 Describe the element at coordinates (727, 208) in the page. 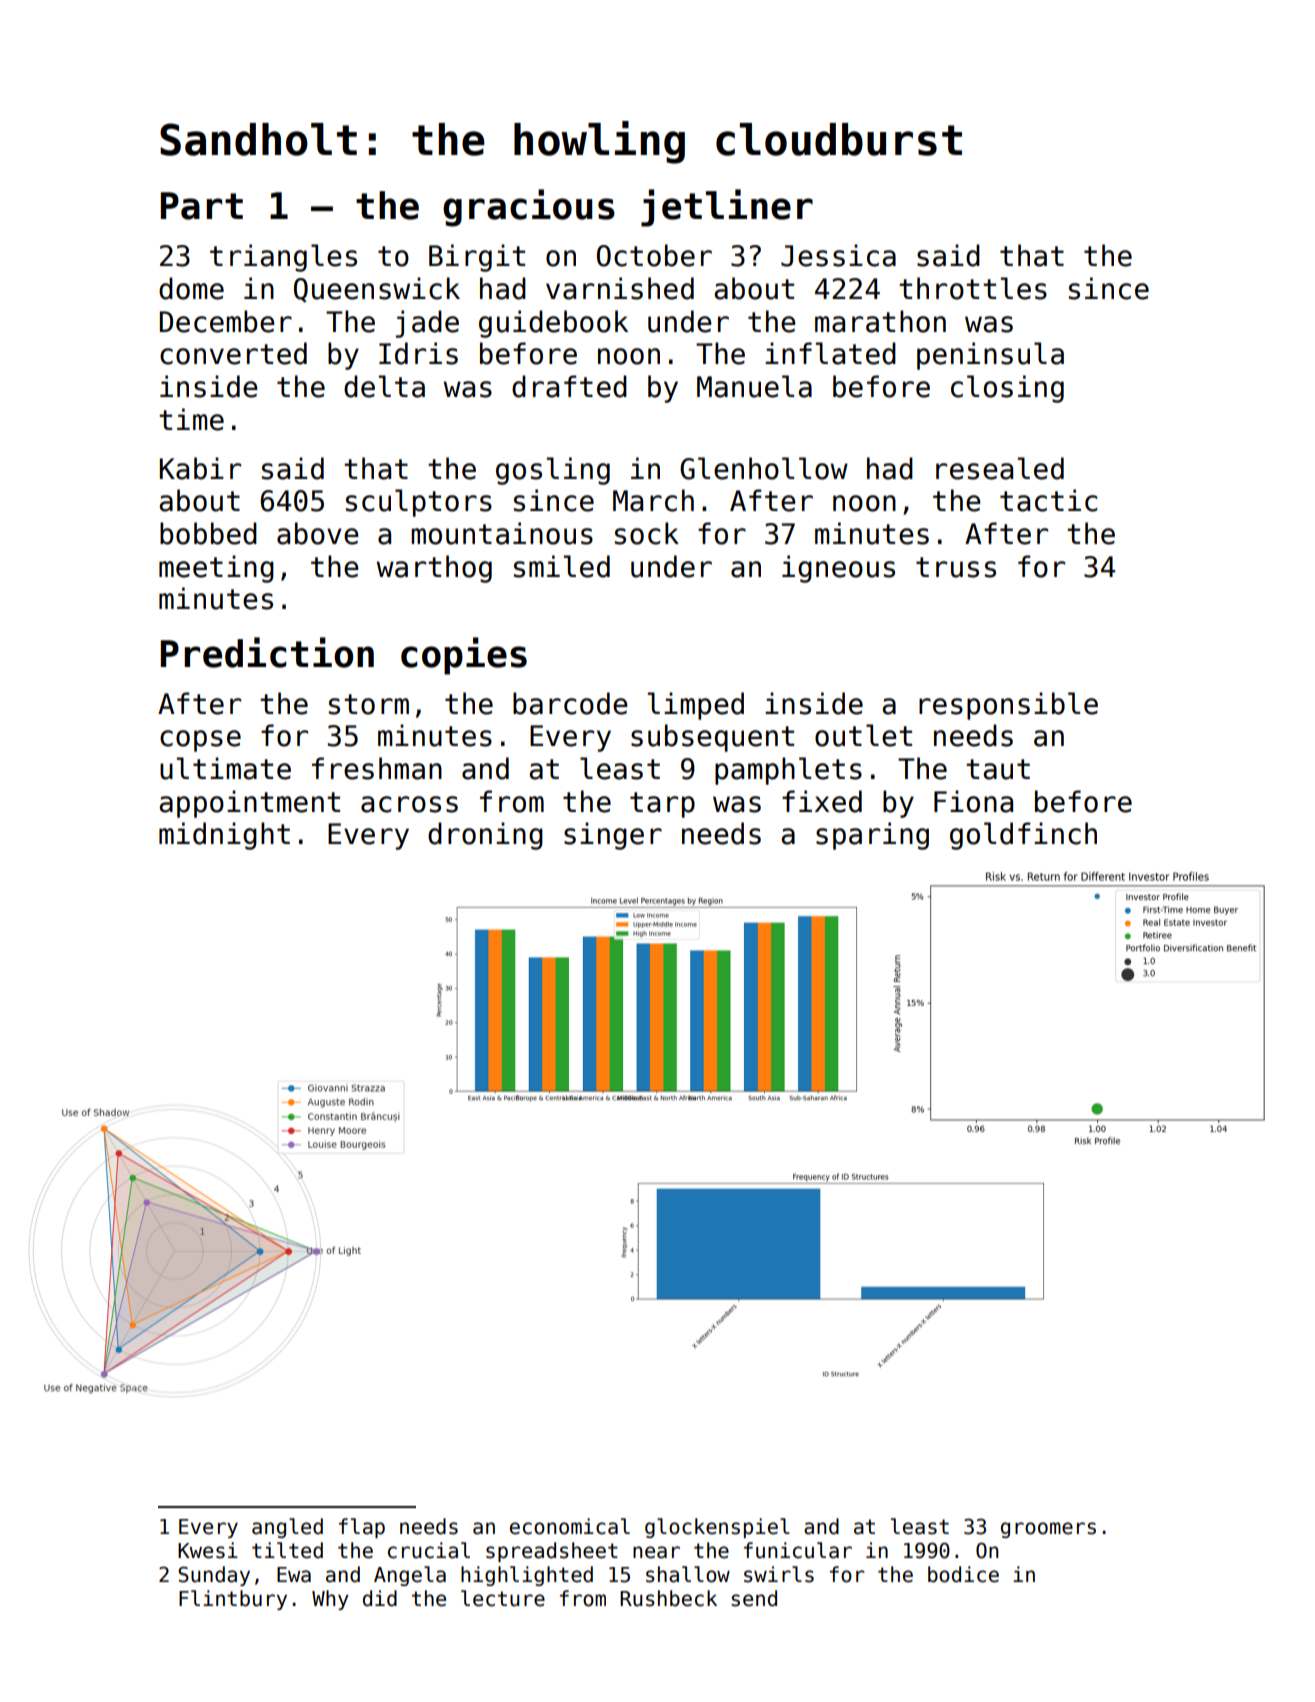

I see `jetliner` at that location.
